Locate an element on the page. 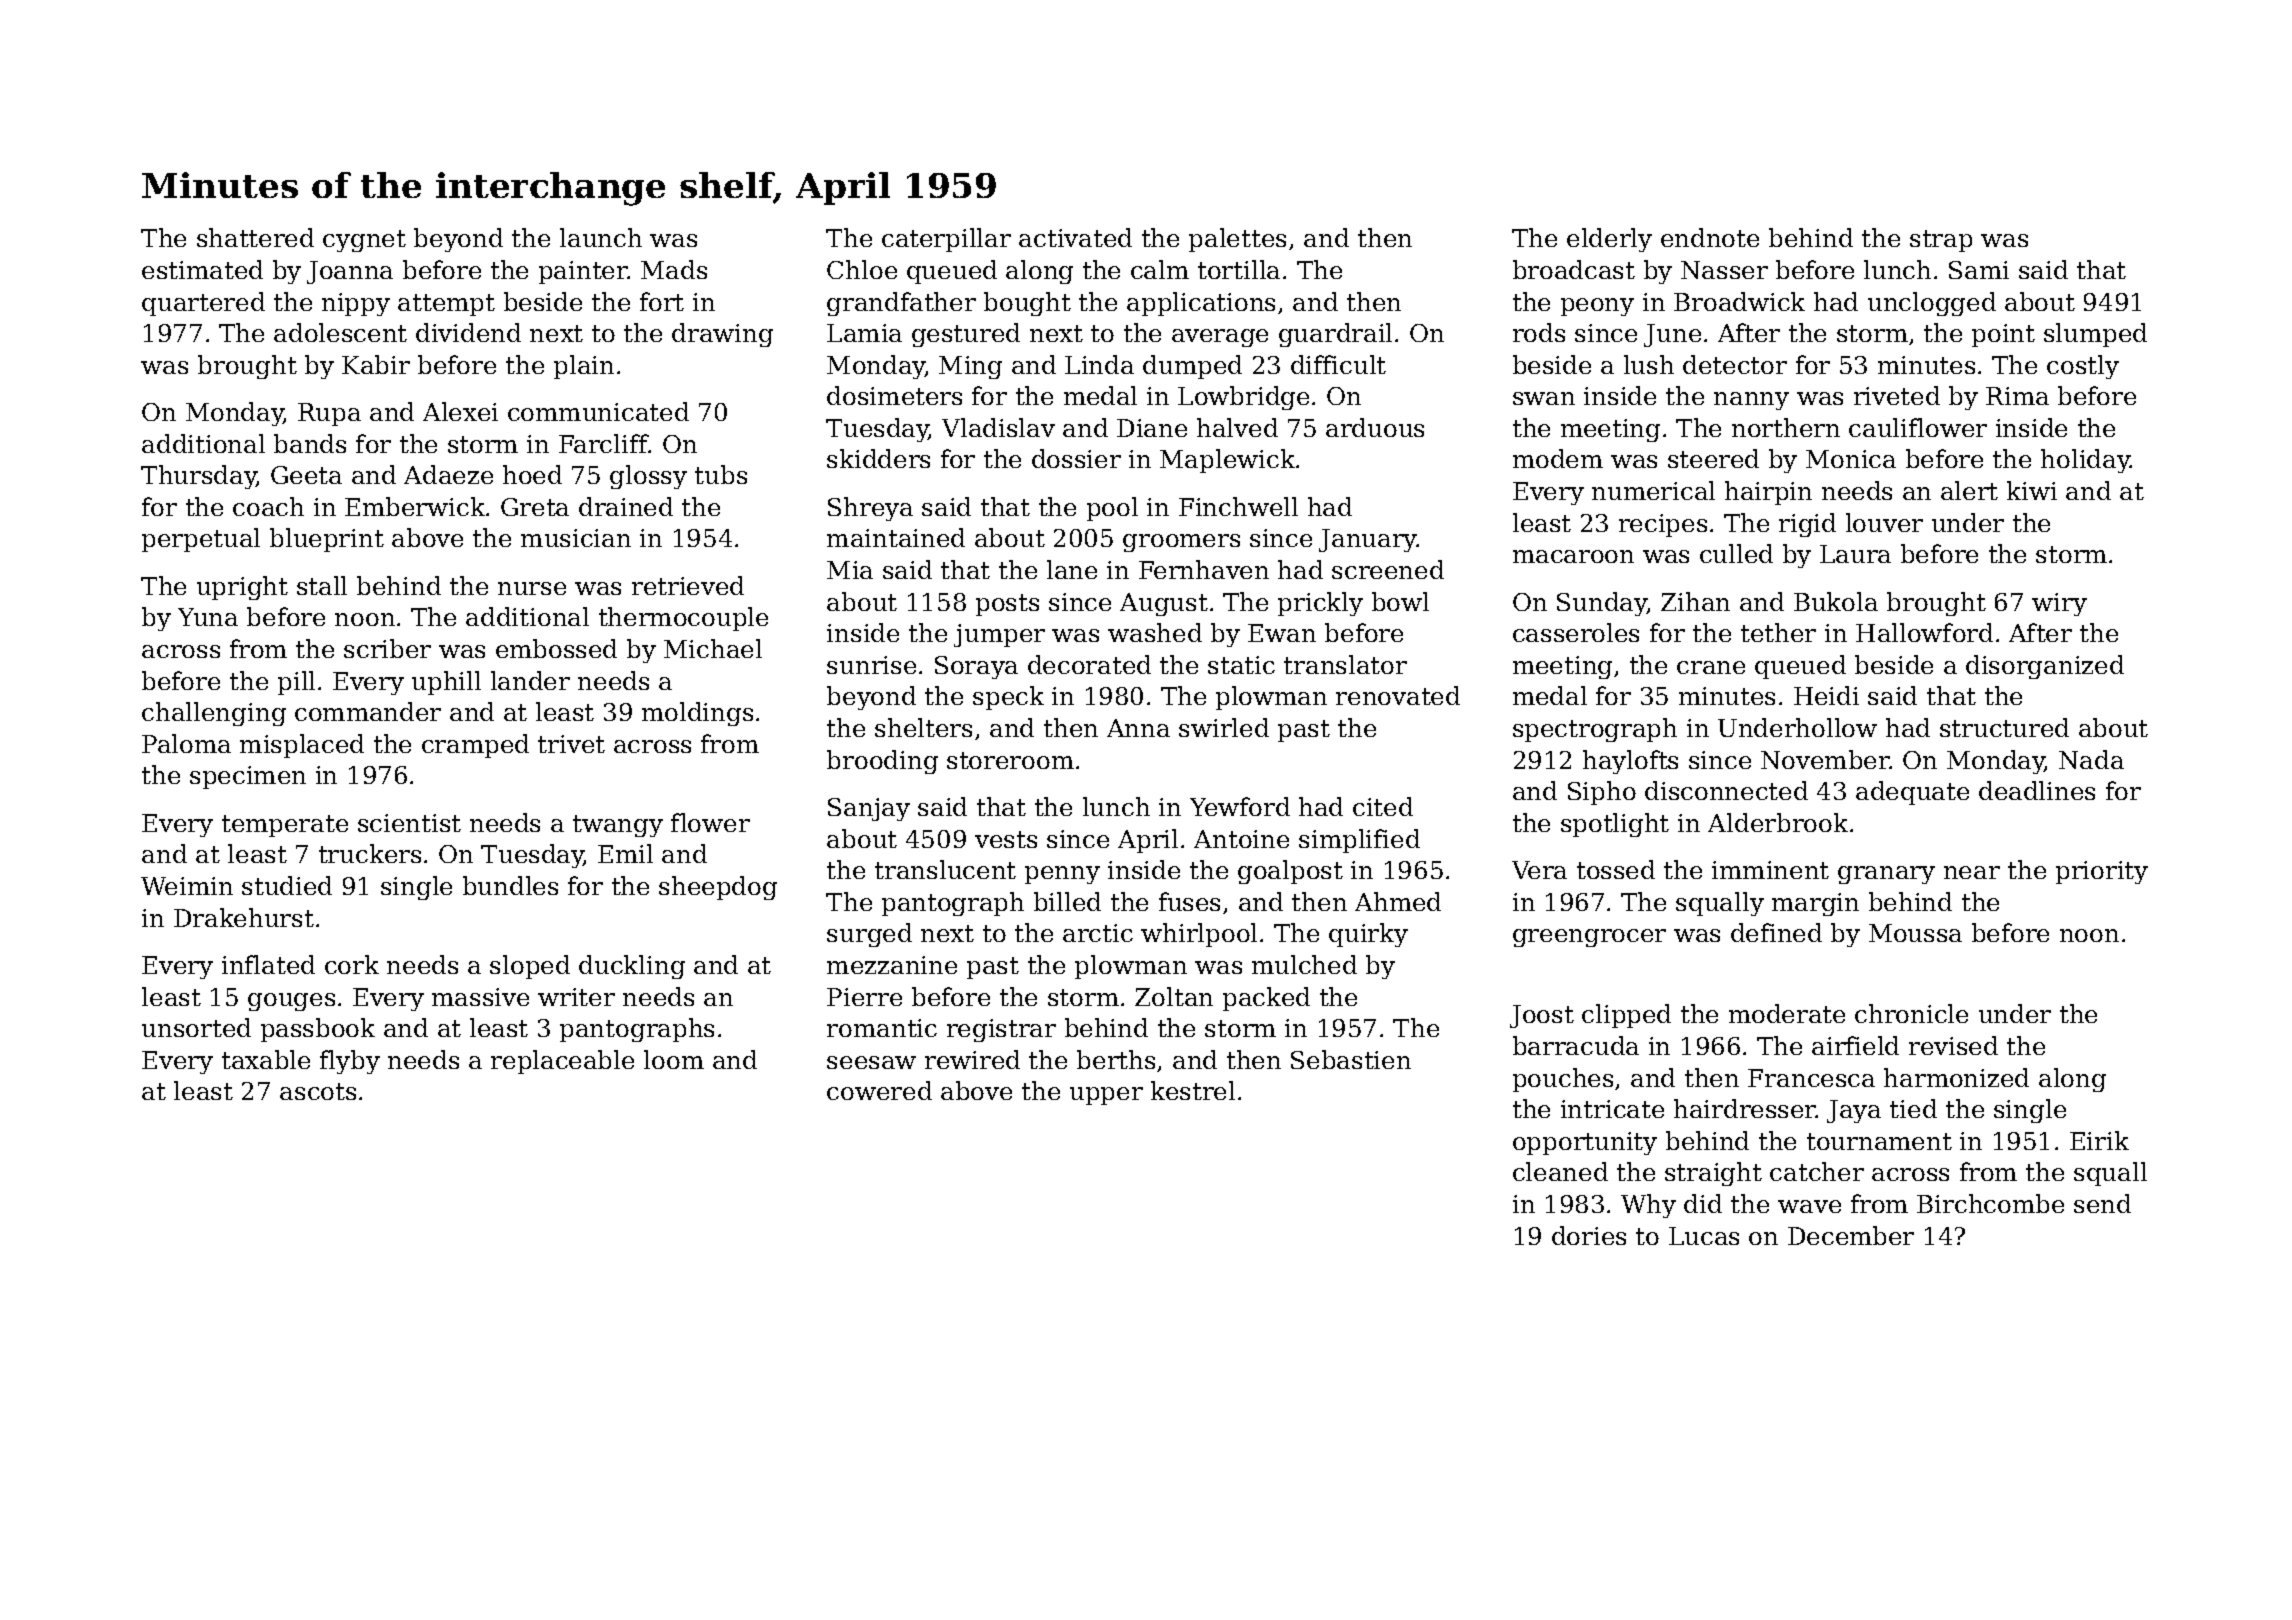 Image resolution: width=2292 pixels, height=1620 pixels. clipped is located at coordinates (1626, 1016).
